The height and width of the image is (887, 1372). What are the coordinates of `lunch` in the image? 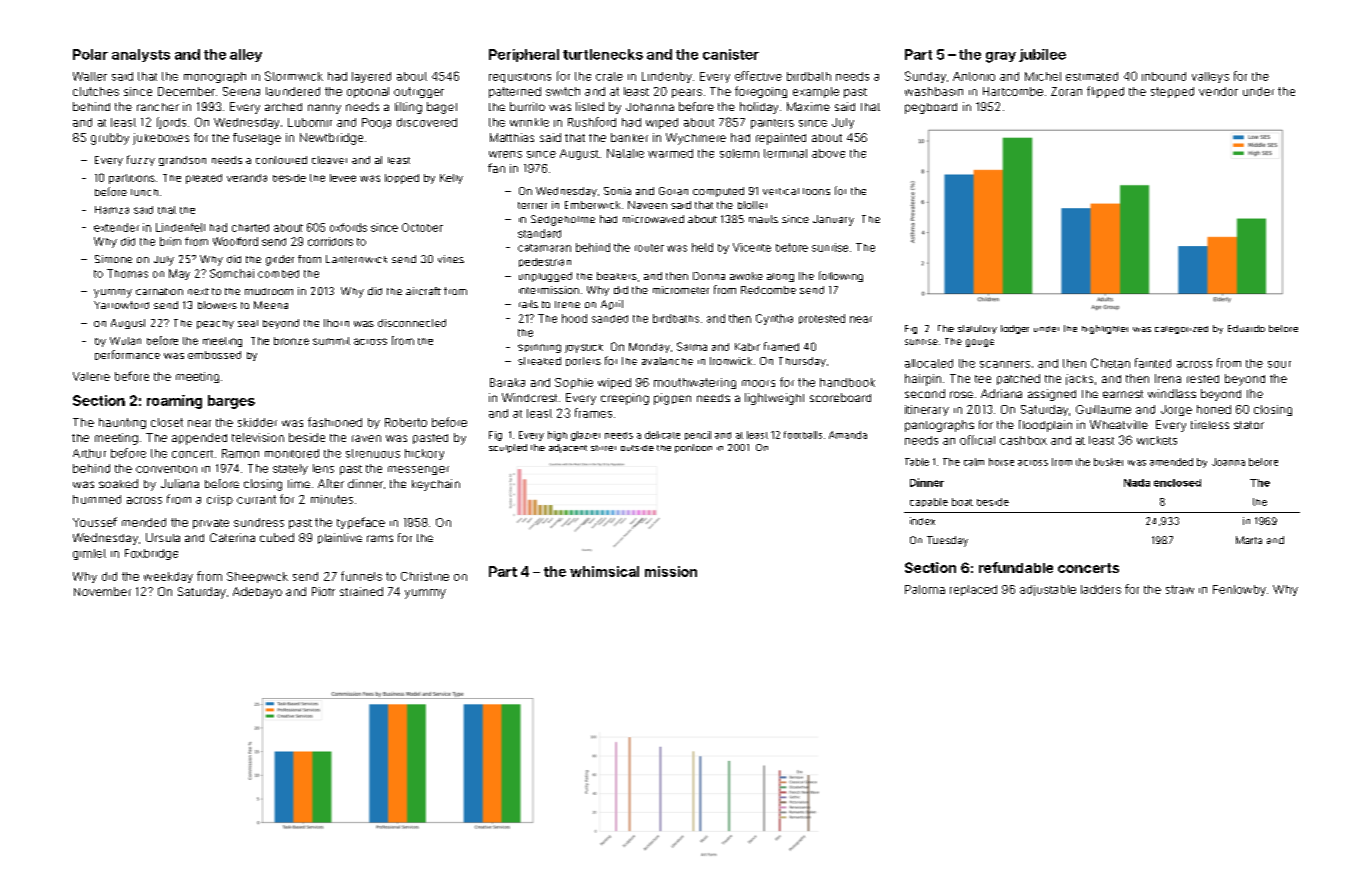 It's located at (144, 192).
